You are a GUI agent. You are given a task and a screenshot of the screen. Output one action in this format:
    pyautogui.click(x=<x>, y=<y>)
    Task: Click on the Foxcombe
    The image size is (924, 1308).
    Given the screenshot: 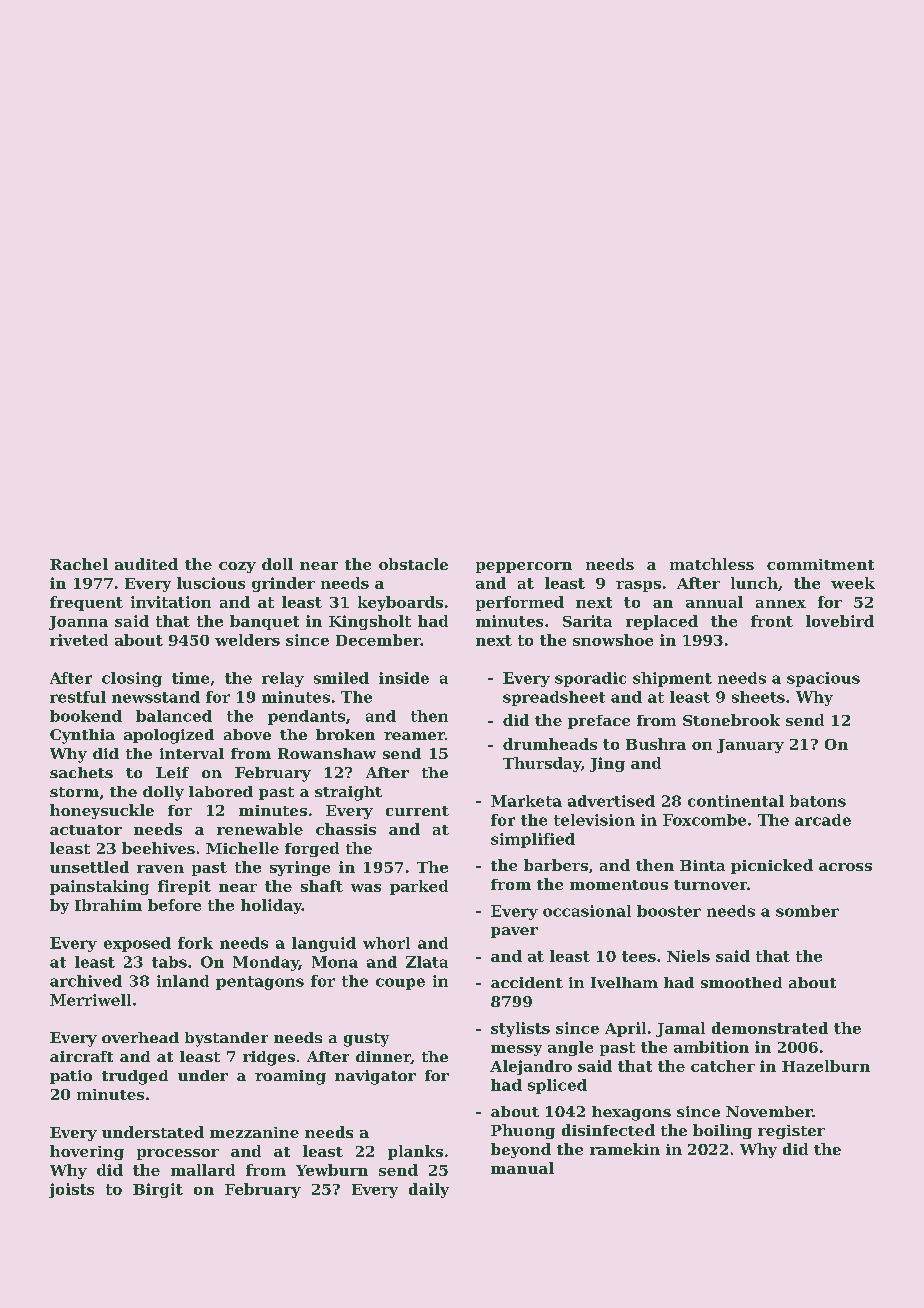 What is the action you would take?
    pyautogui.click(x=704, y=820)
